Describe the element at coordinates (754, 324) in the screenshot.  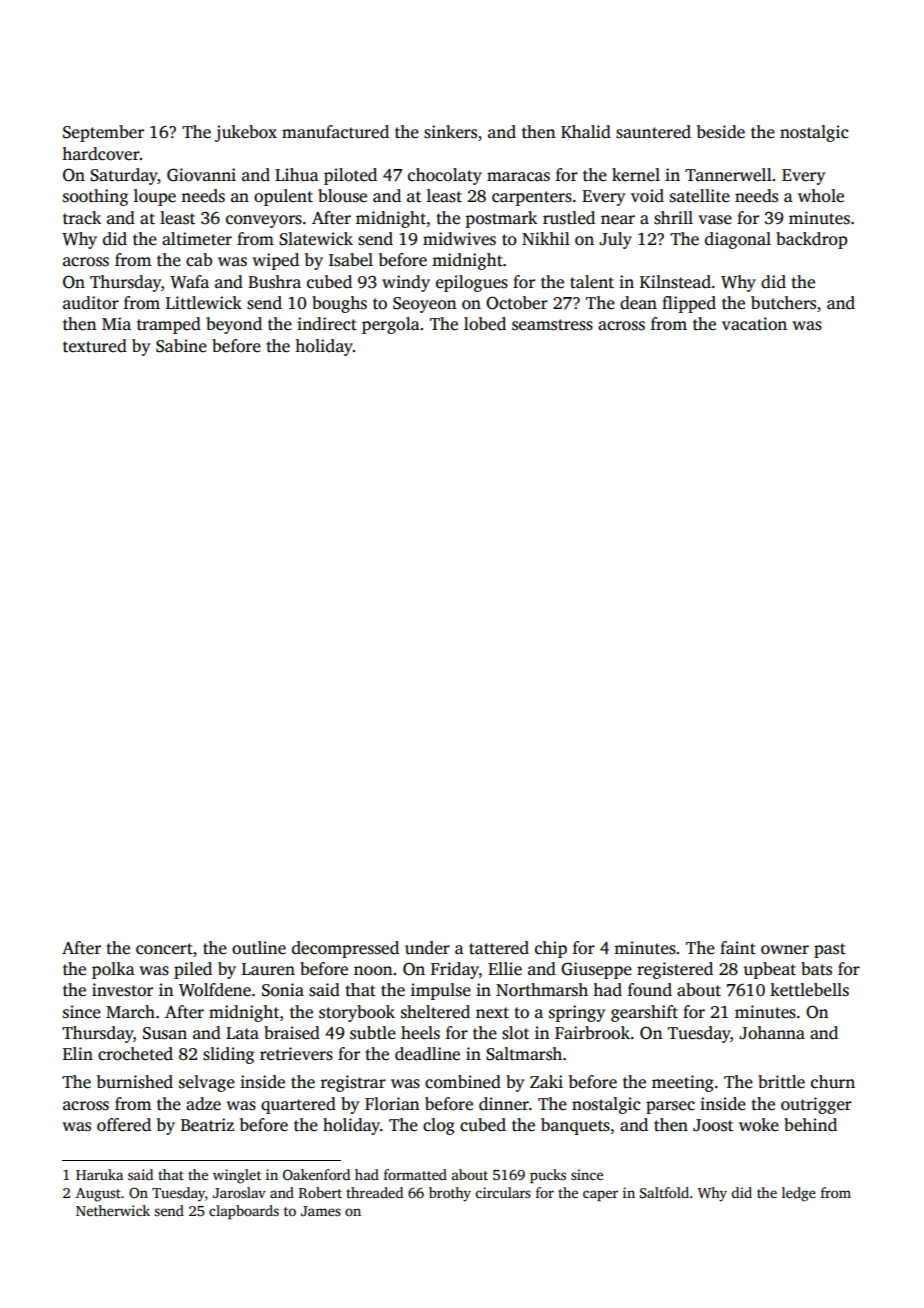
I see `vacation` at that location.
